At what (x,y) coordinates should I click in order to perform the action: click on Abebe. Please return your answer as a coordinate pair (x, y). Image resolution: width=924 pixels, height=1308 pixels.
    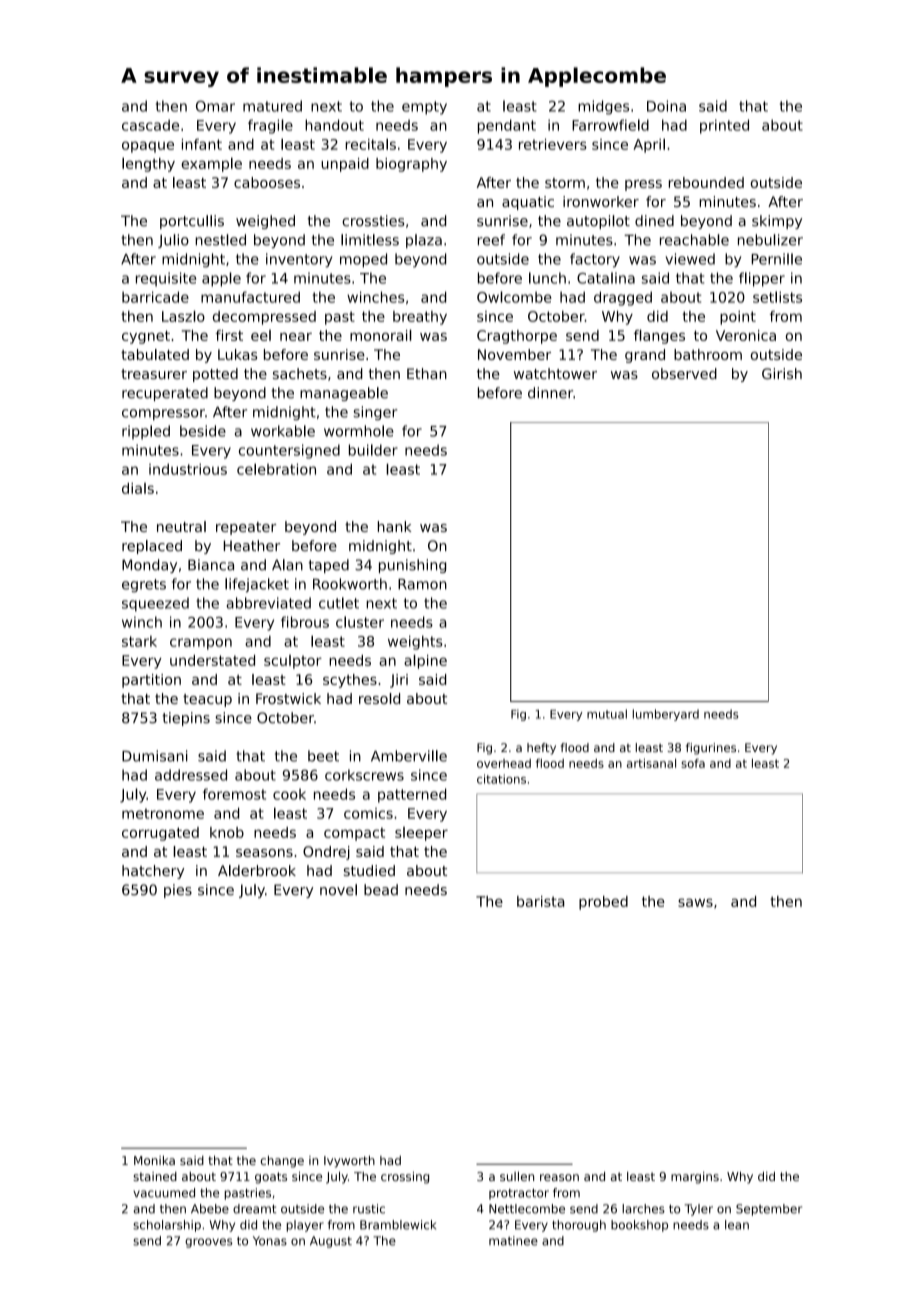
    Looking at the image, I should click on (210, 1209).
